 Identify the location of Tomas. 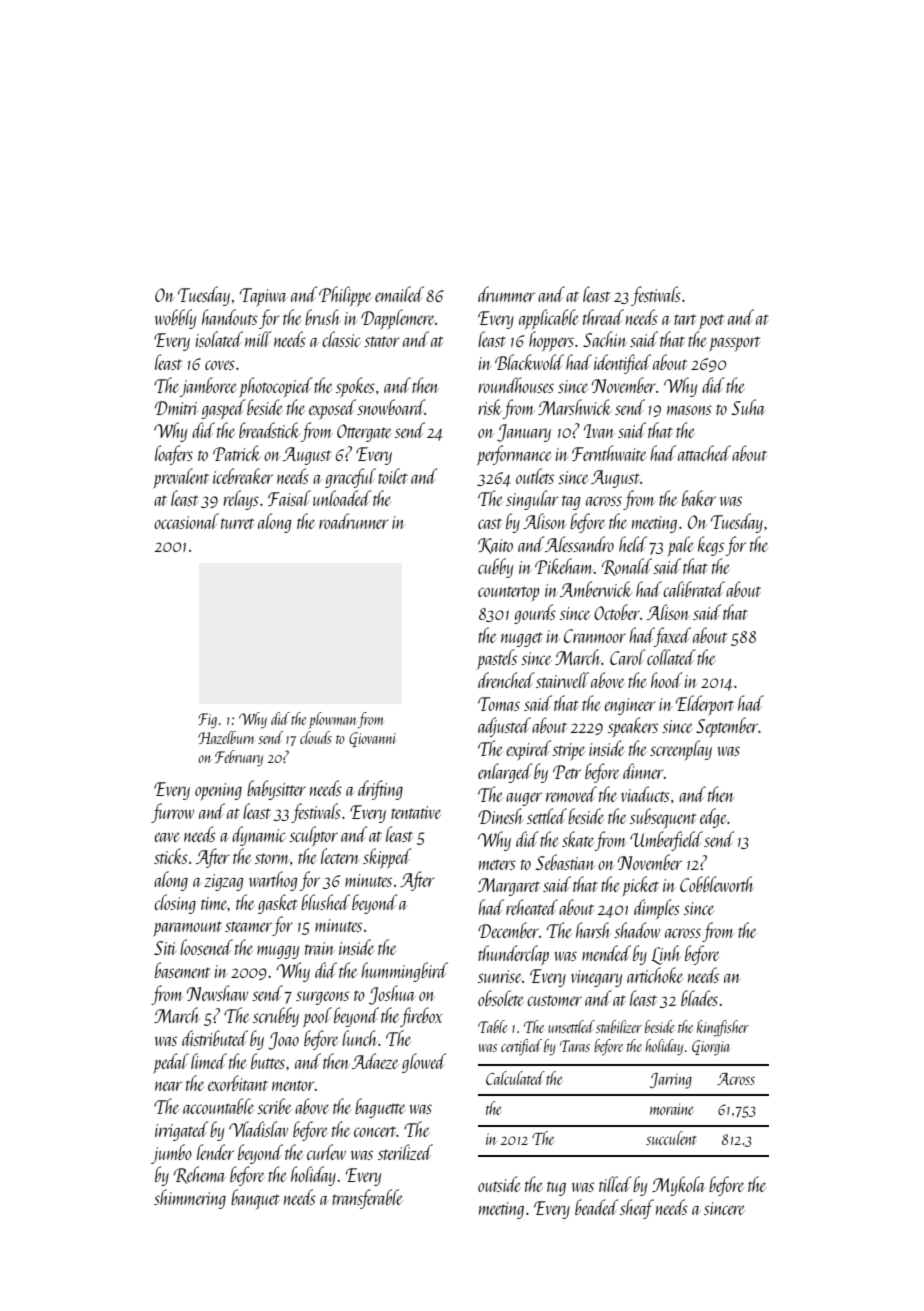
(499, 704).
